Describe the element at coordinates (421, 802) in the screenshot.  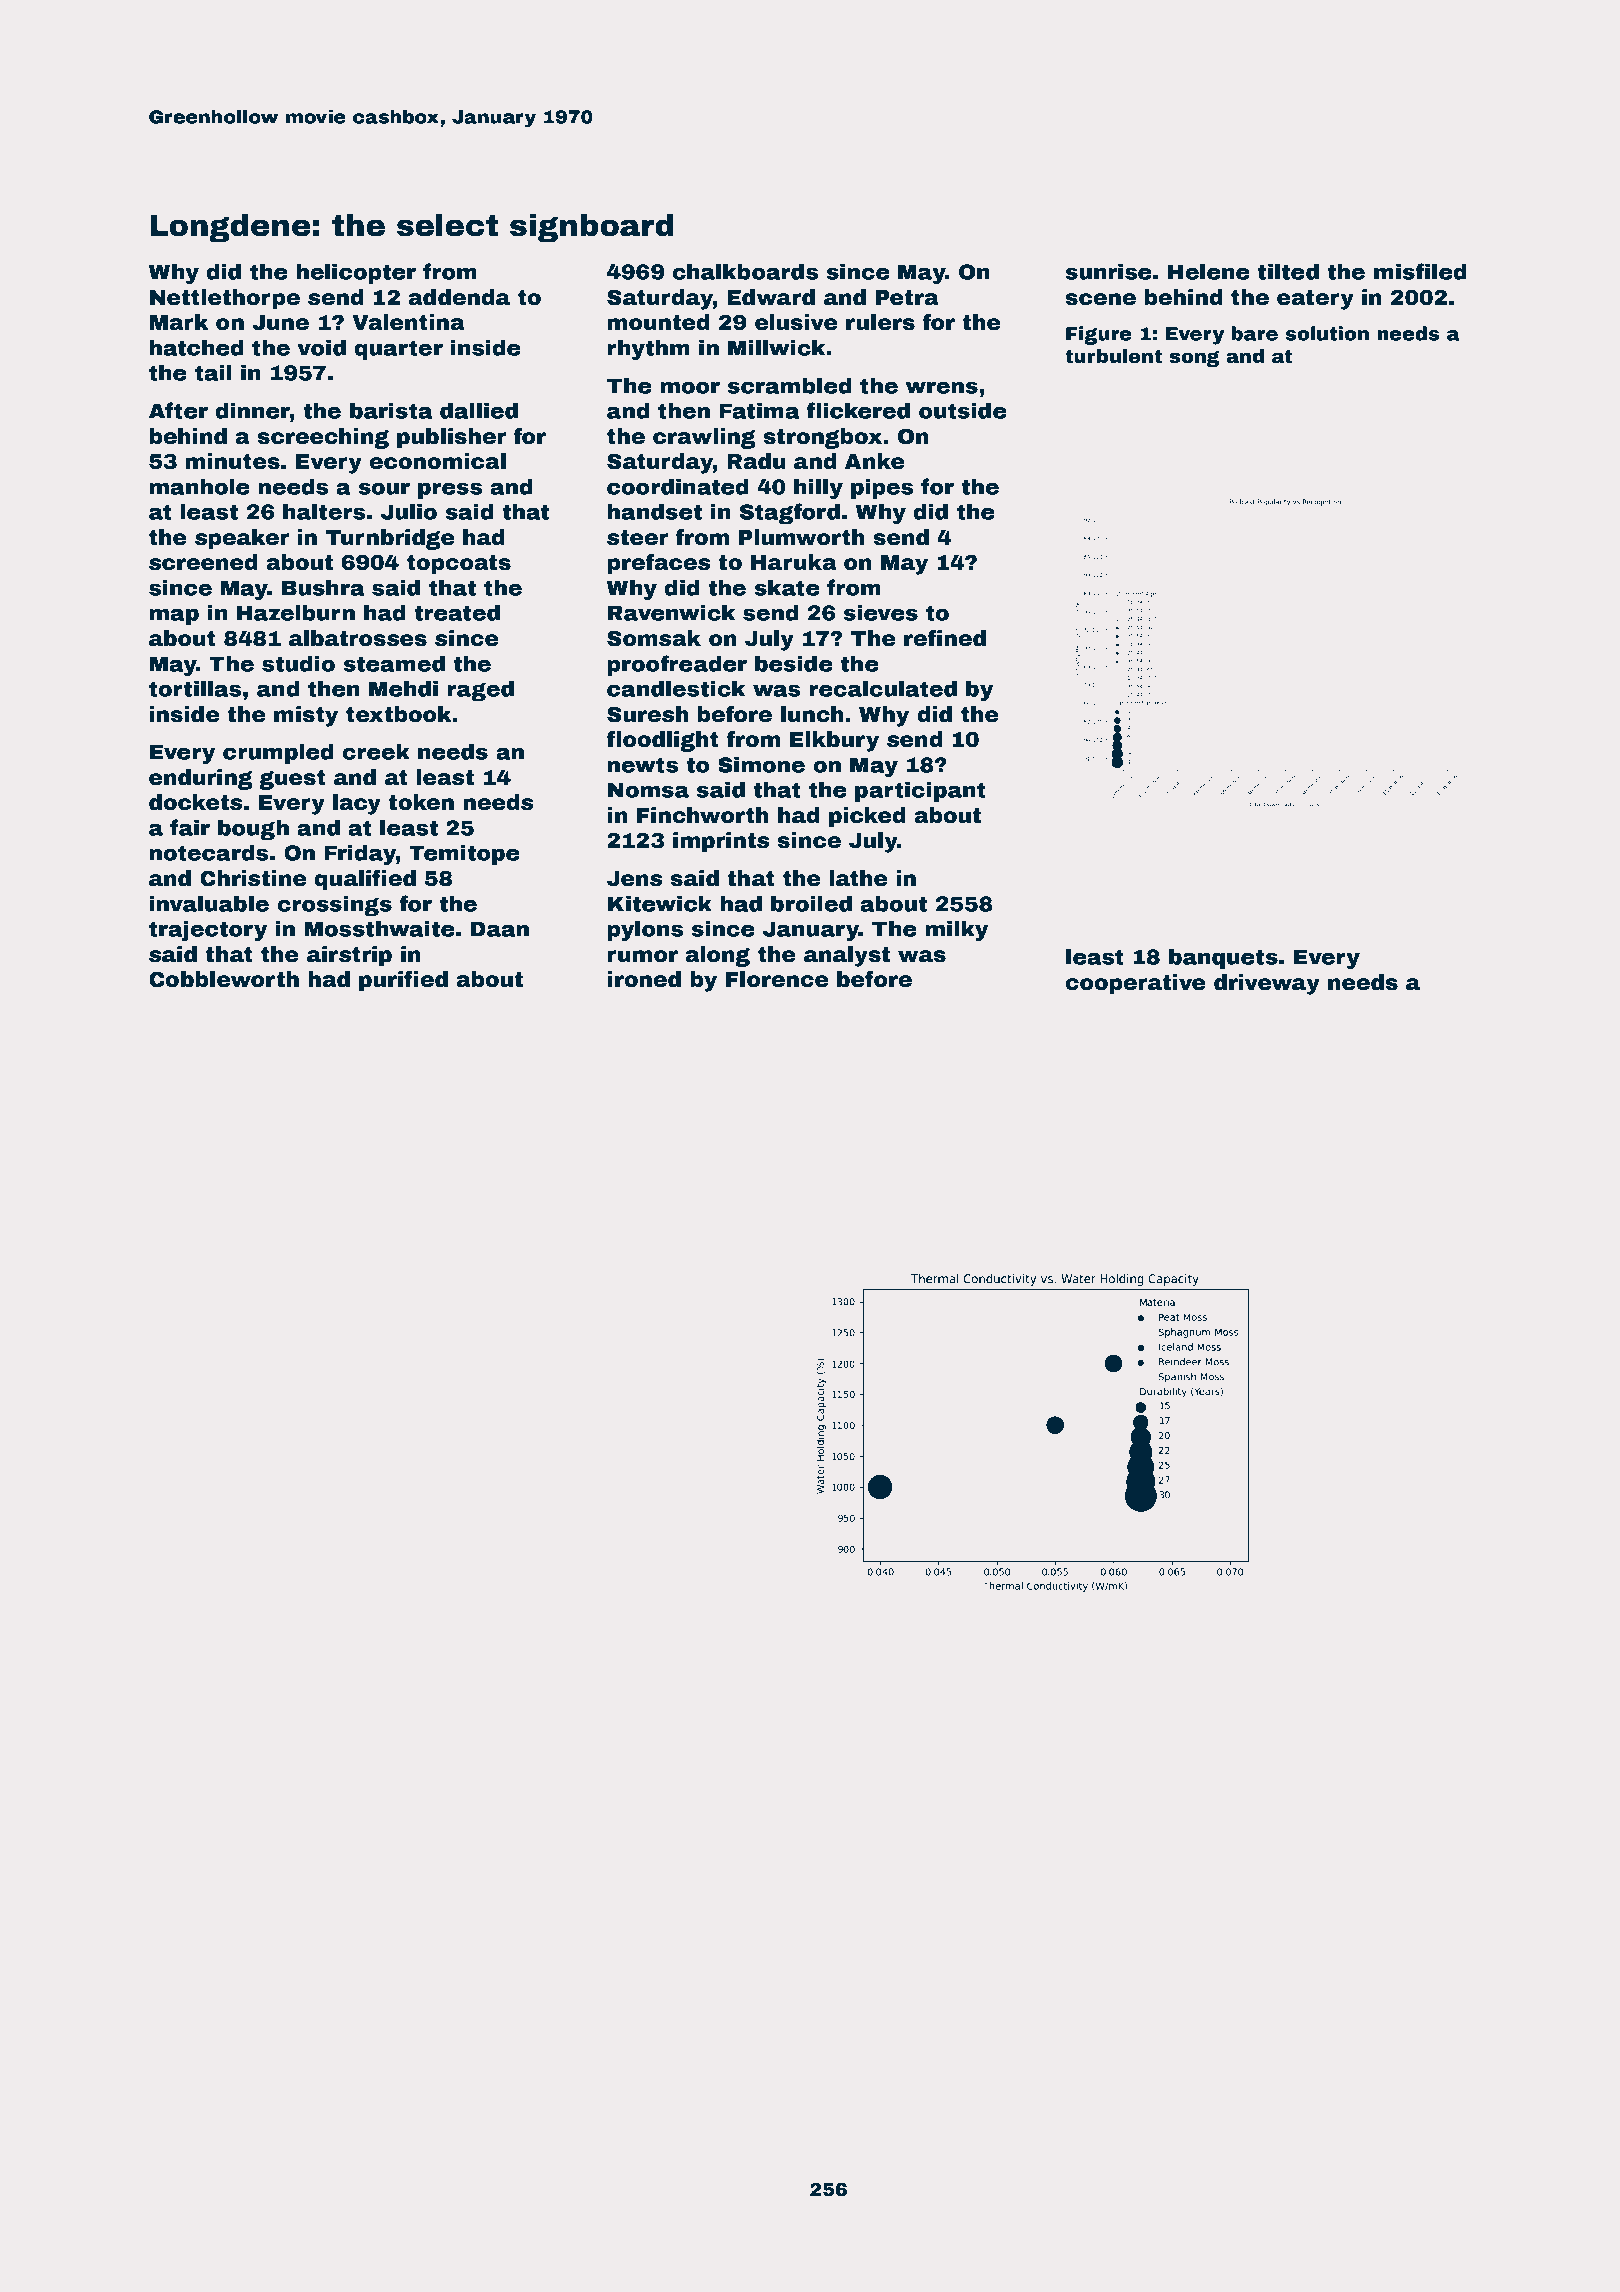
I see `token` at that location.
